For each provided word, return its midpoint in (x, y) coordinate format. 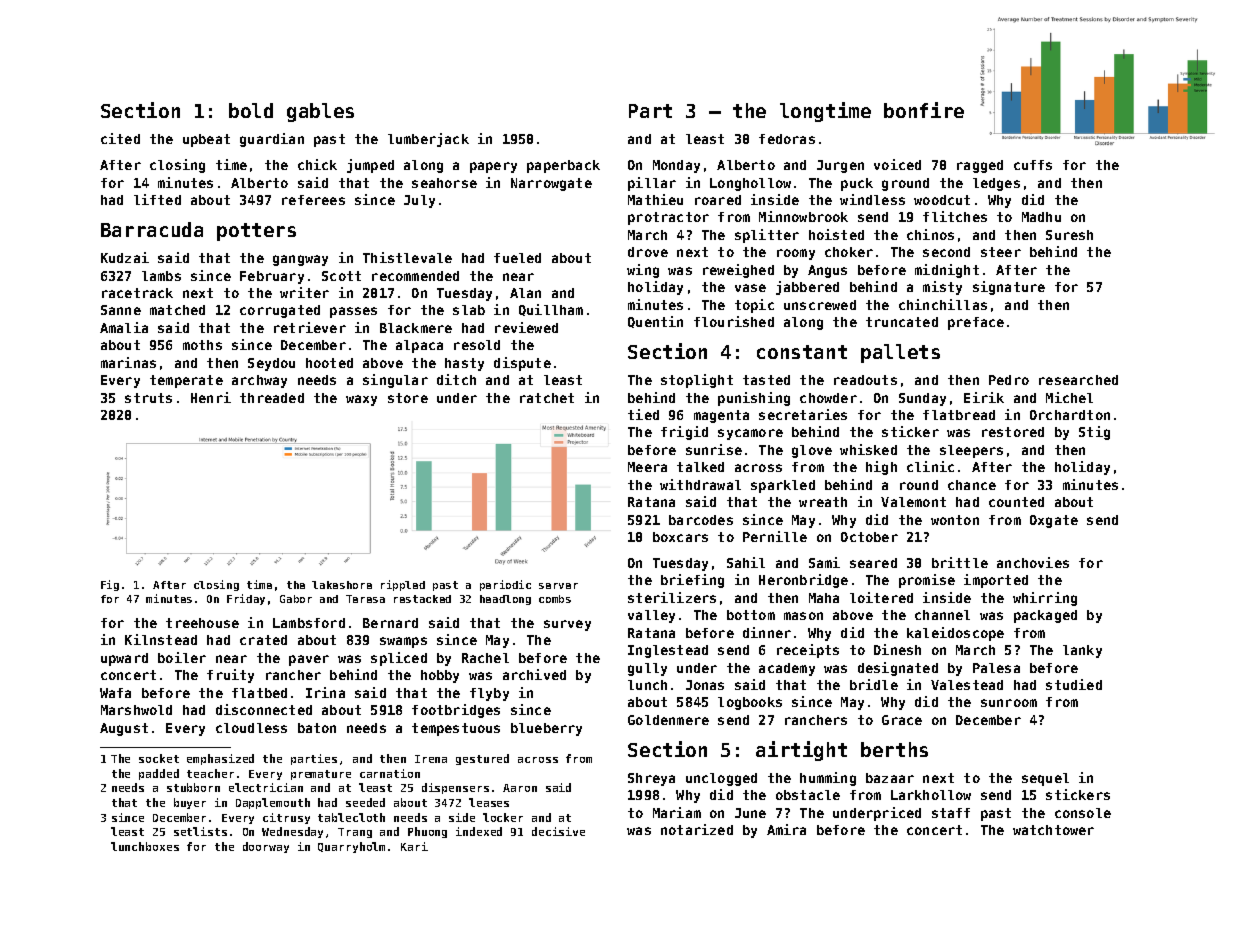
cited (120, 138)
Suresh (1069, 235)
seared (873, 563)
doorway (266, 847)
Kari (414, 846)
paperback (563, 166)
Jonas (705, 685)
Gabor (296, 599)
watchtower (1053, 830)
